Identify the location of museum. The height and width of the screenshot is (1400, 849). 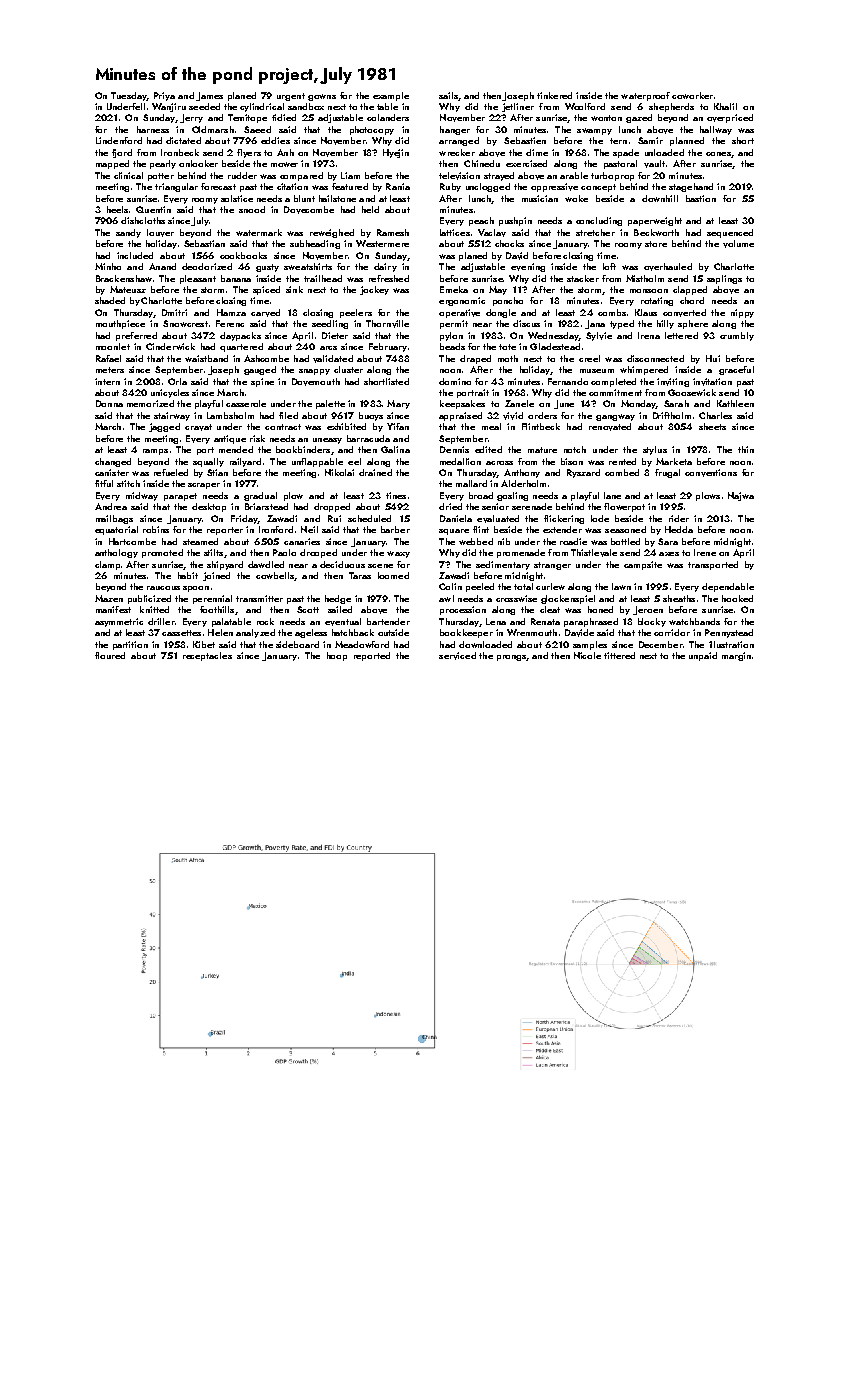
(597, 371).
